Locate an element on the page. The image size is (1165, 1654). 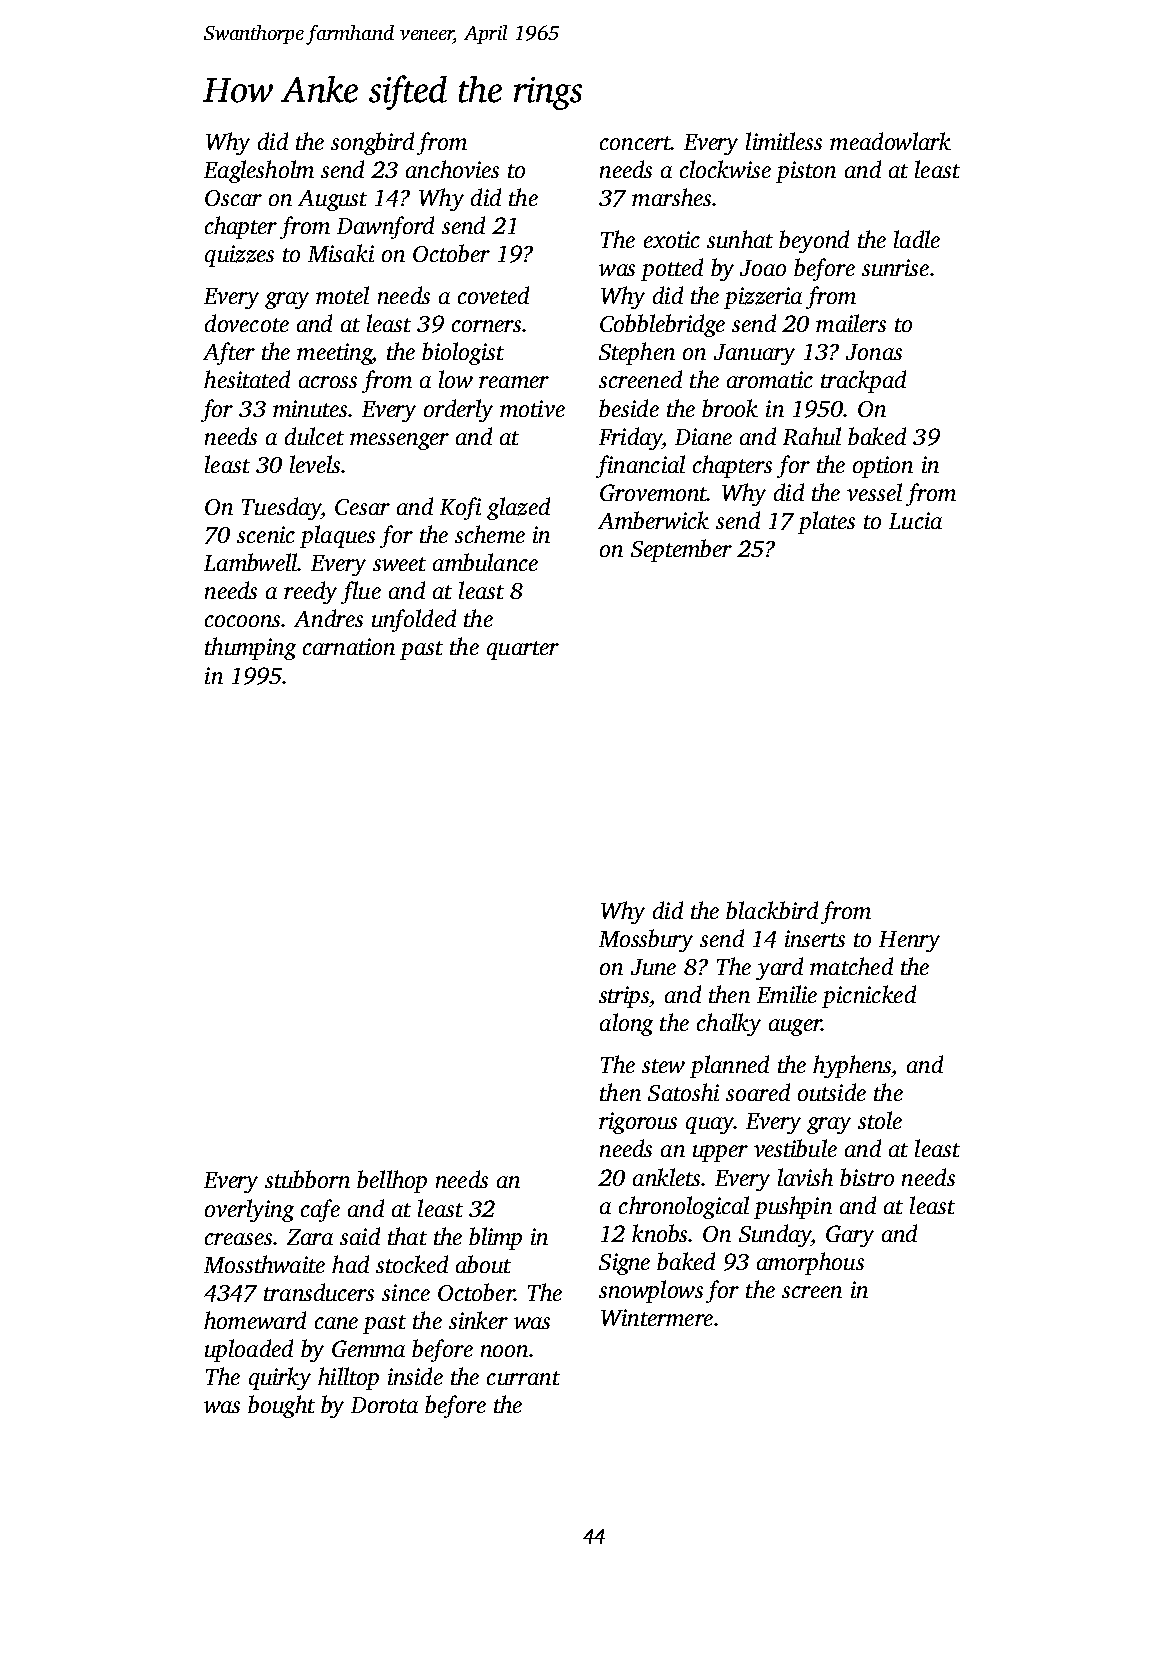
blackbird is located at coordinates (772, 910).
